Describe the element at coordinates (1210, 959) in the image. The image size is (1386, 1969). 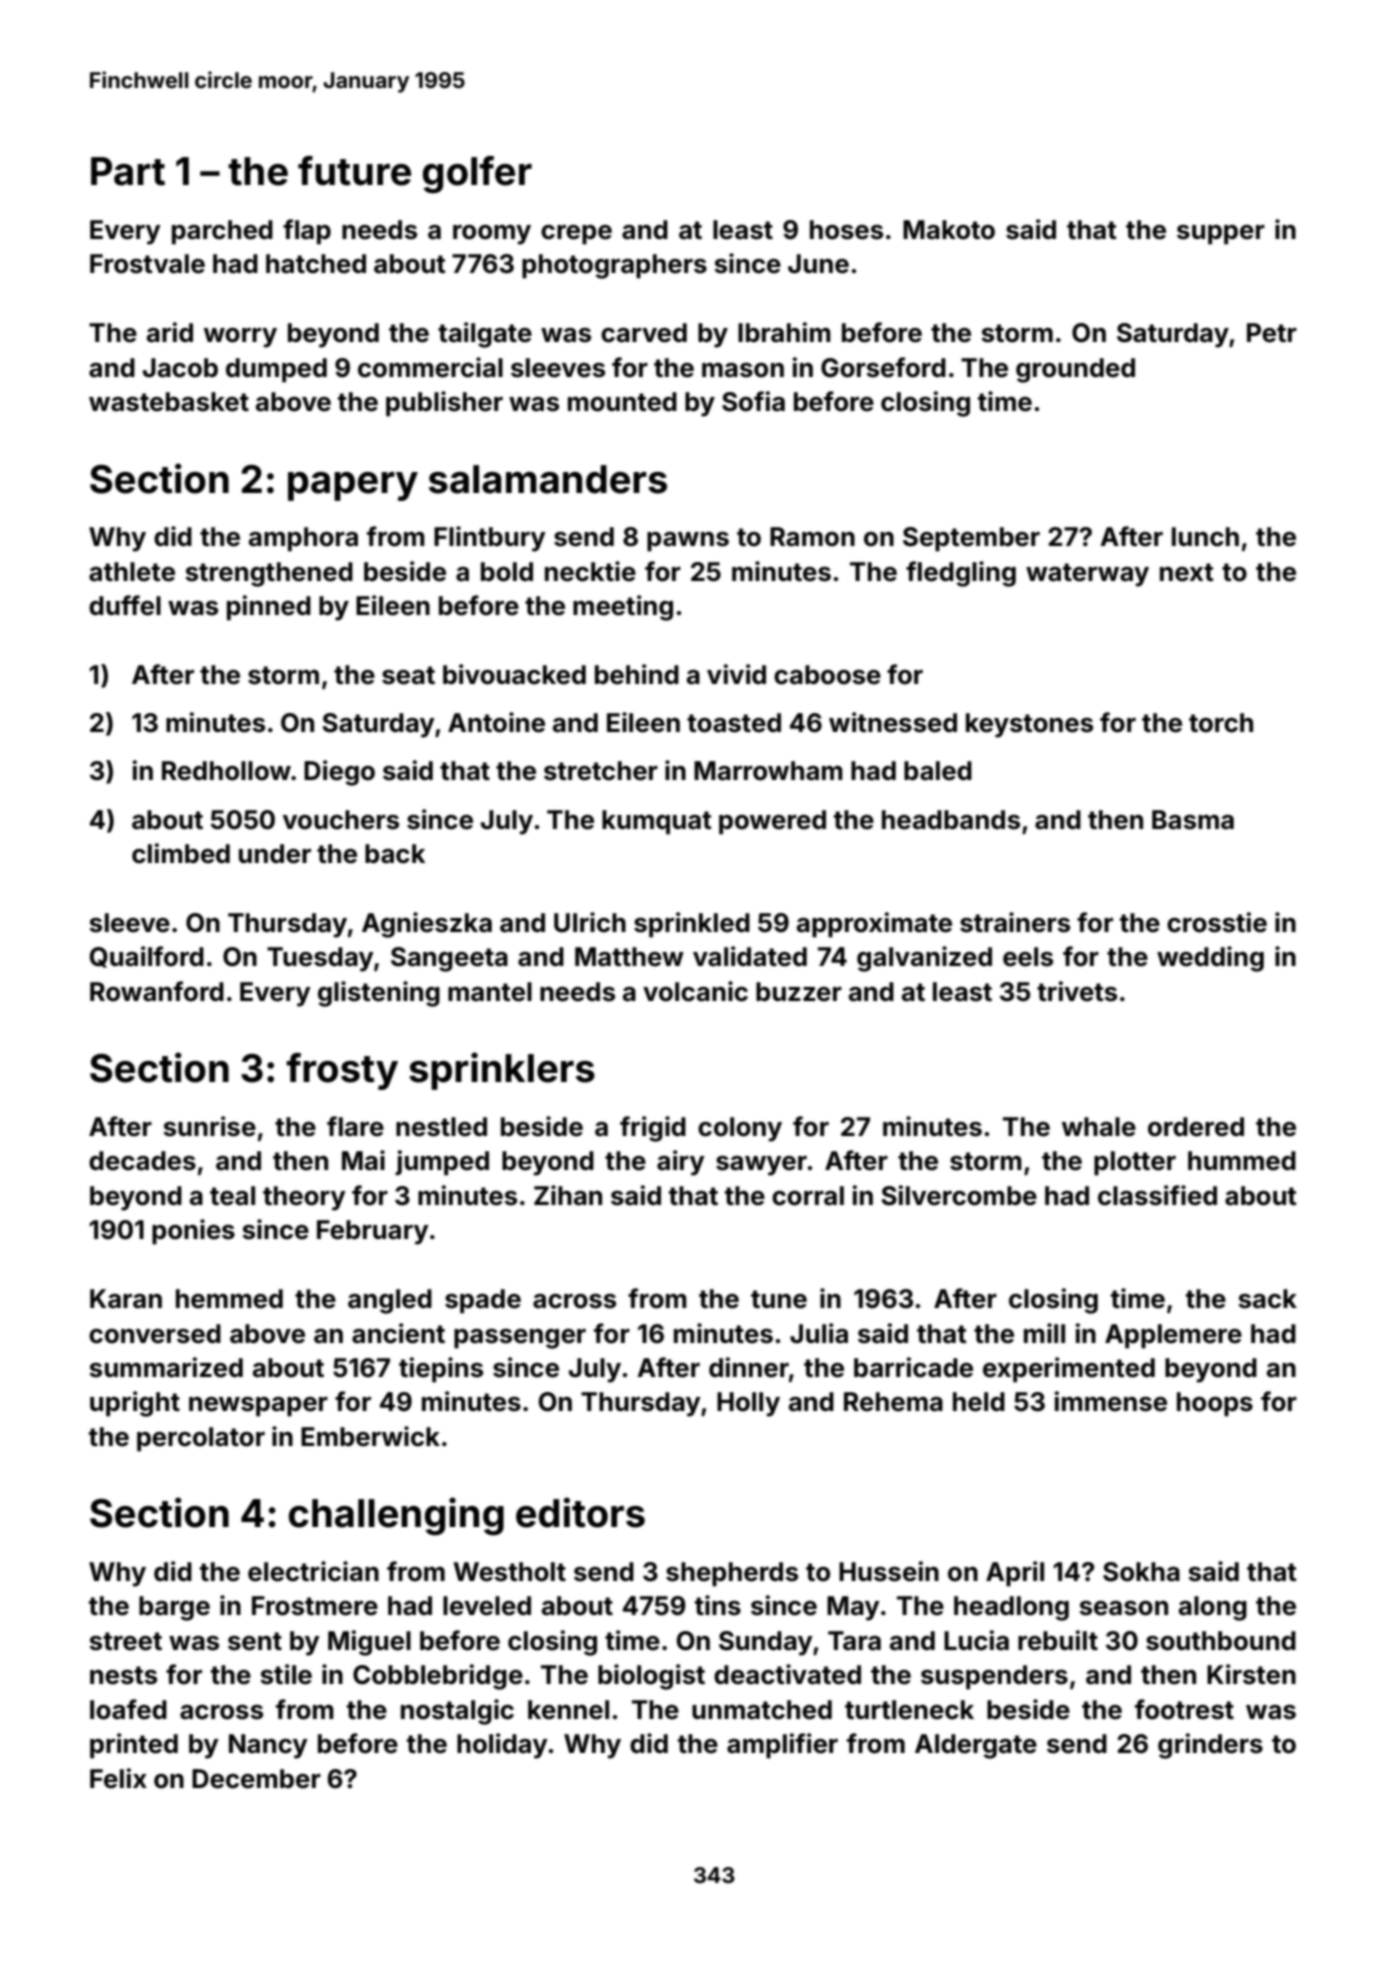
I see `wedding` at that location.
